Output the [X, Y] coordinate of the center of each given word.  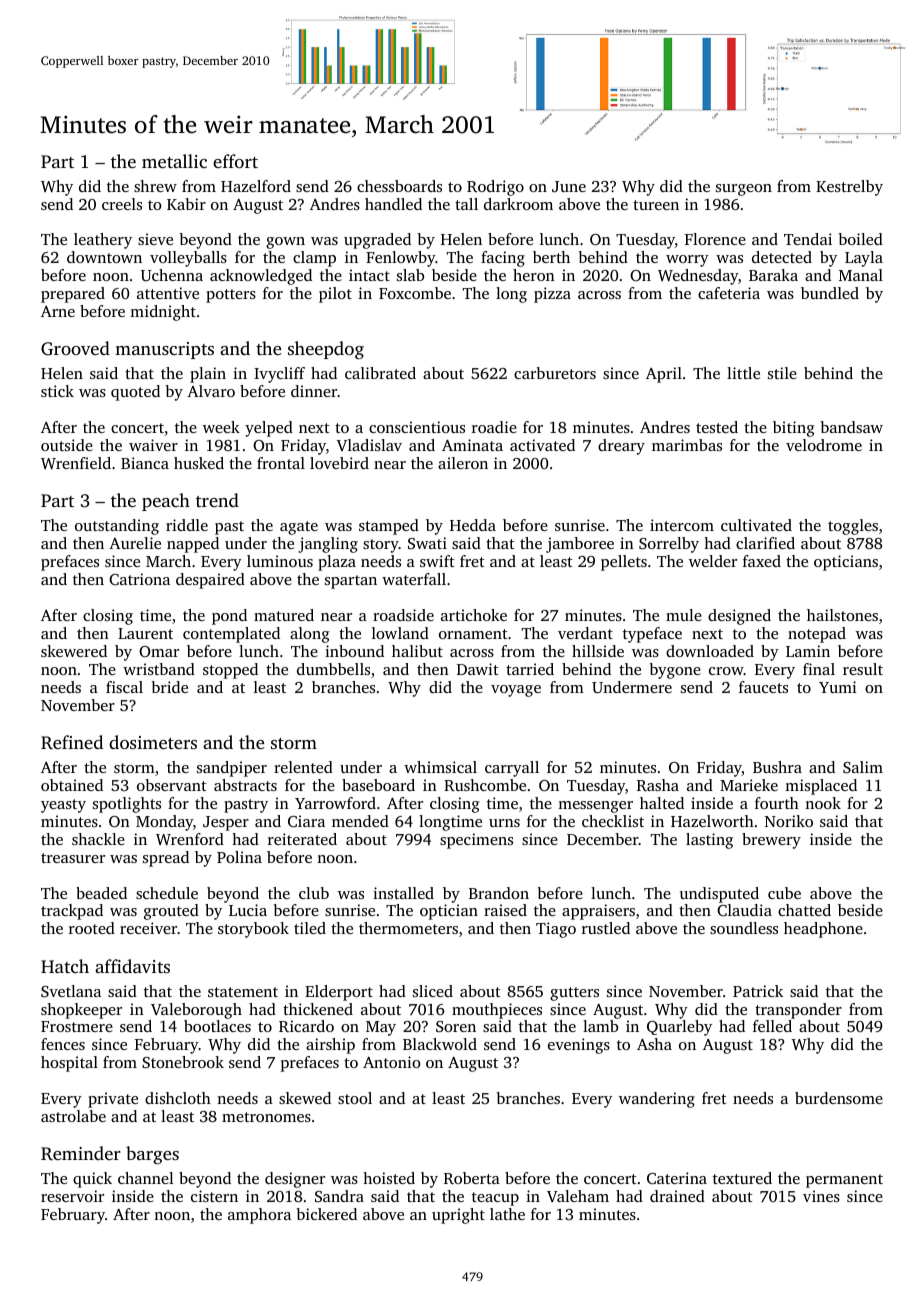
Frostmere [77, 1026]
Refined [72, 742]
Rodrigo [495, 188]
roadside [403, 615]
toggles [853, 527]
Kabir [186, 204]
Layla [864, 259]
